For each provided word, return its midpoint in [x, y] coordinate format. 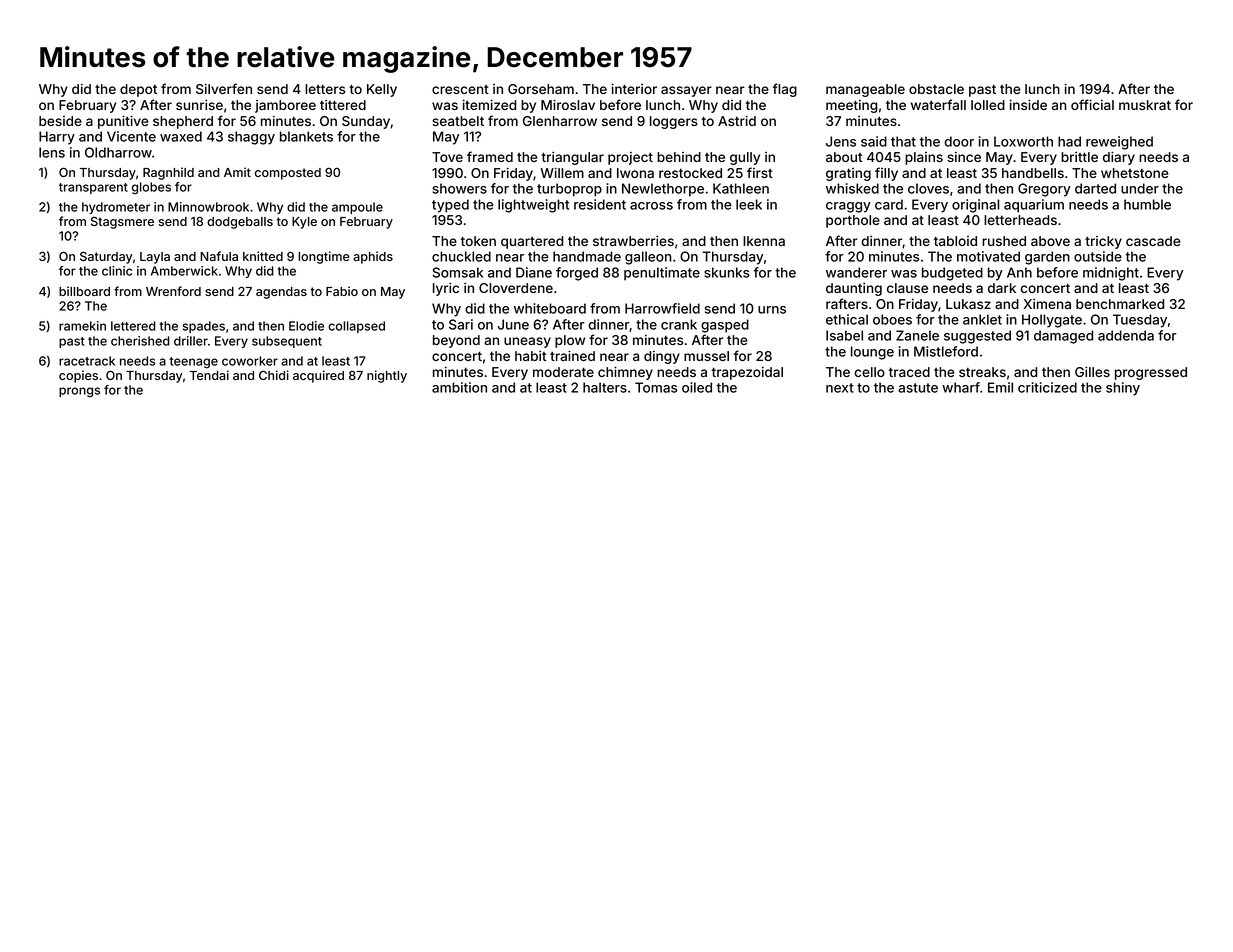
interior [634, 88]
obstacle [936, 89]
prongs [79, 392]
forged [577, 274]
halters [605, 387]
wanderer [856, 272]
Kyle [304, 223]
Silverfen [224, 88]
